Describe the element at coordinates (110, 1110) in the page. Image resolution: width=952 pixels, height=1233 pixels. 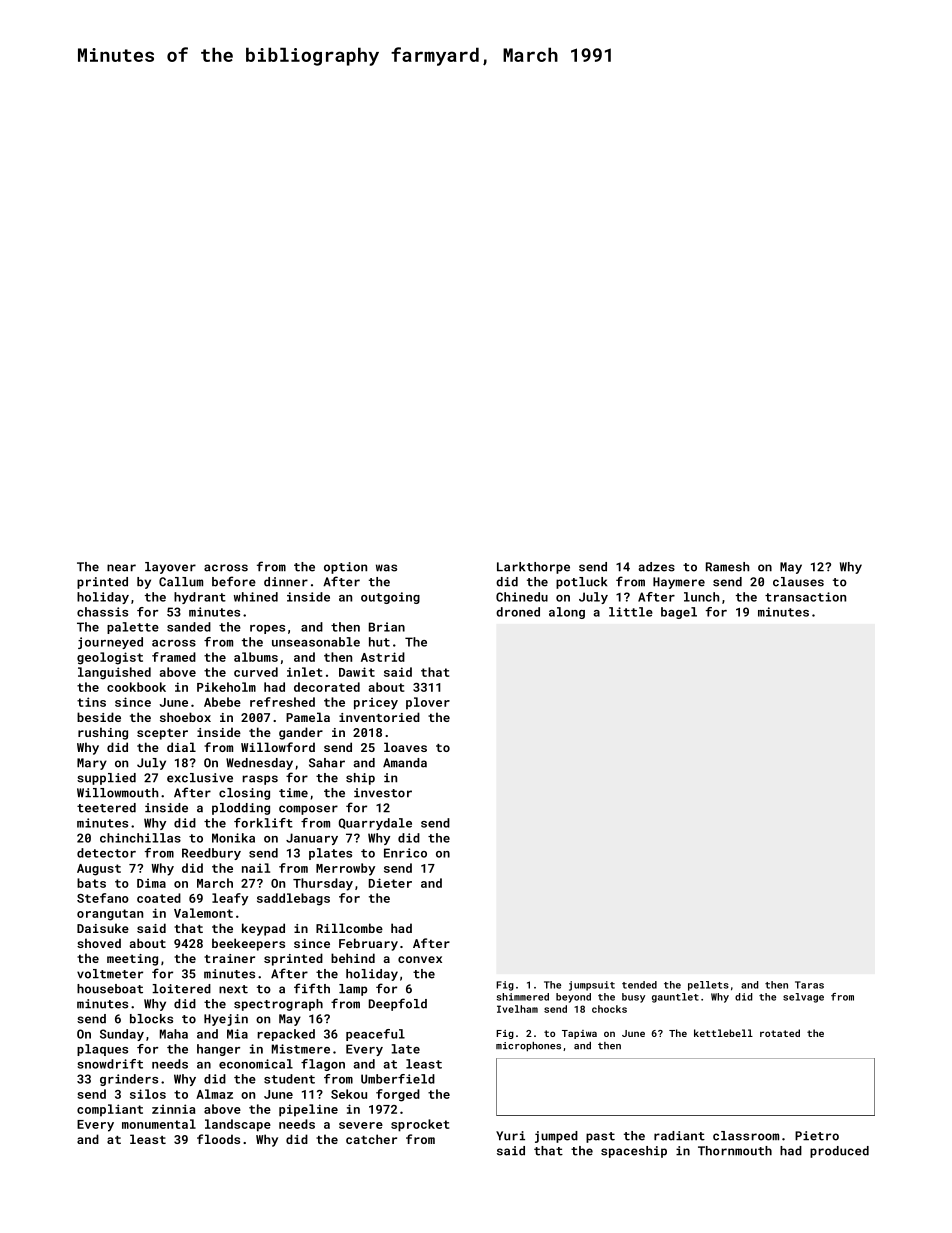
I see `compliant` at that location.
